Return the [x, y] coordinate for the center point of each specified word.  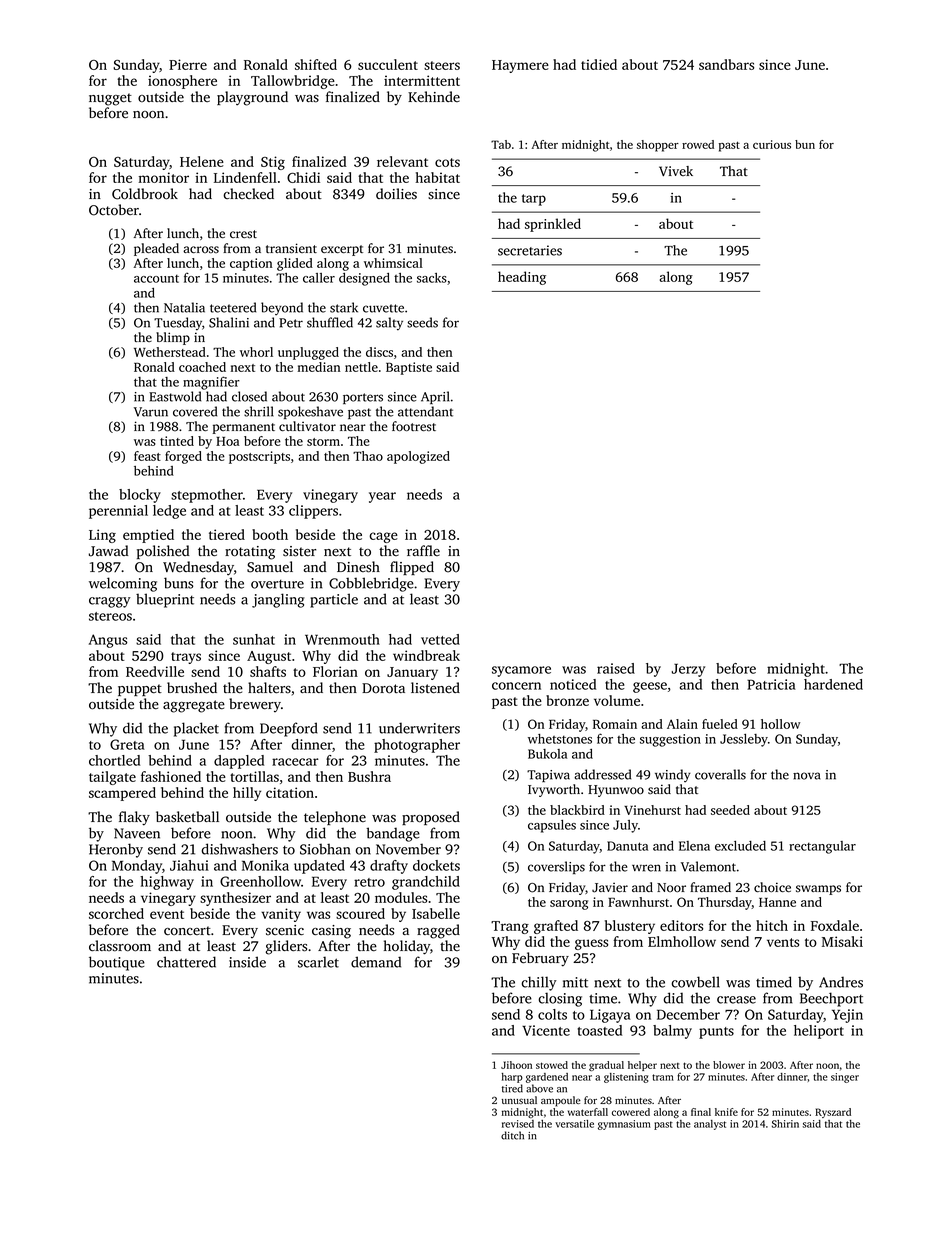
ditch [512, 1135]
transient [291, 248]
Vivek [676, 171]
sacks [432, 278]
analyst [710, 1125]
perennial [118, 512]
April [435, 397]
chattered [186, 962]
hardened [833, 684]
